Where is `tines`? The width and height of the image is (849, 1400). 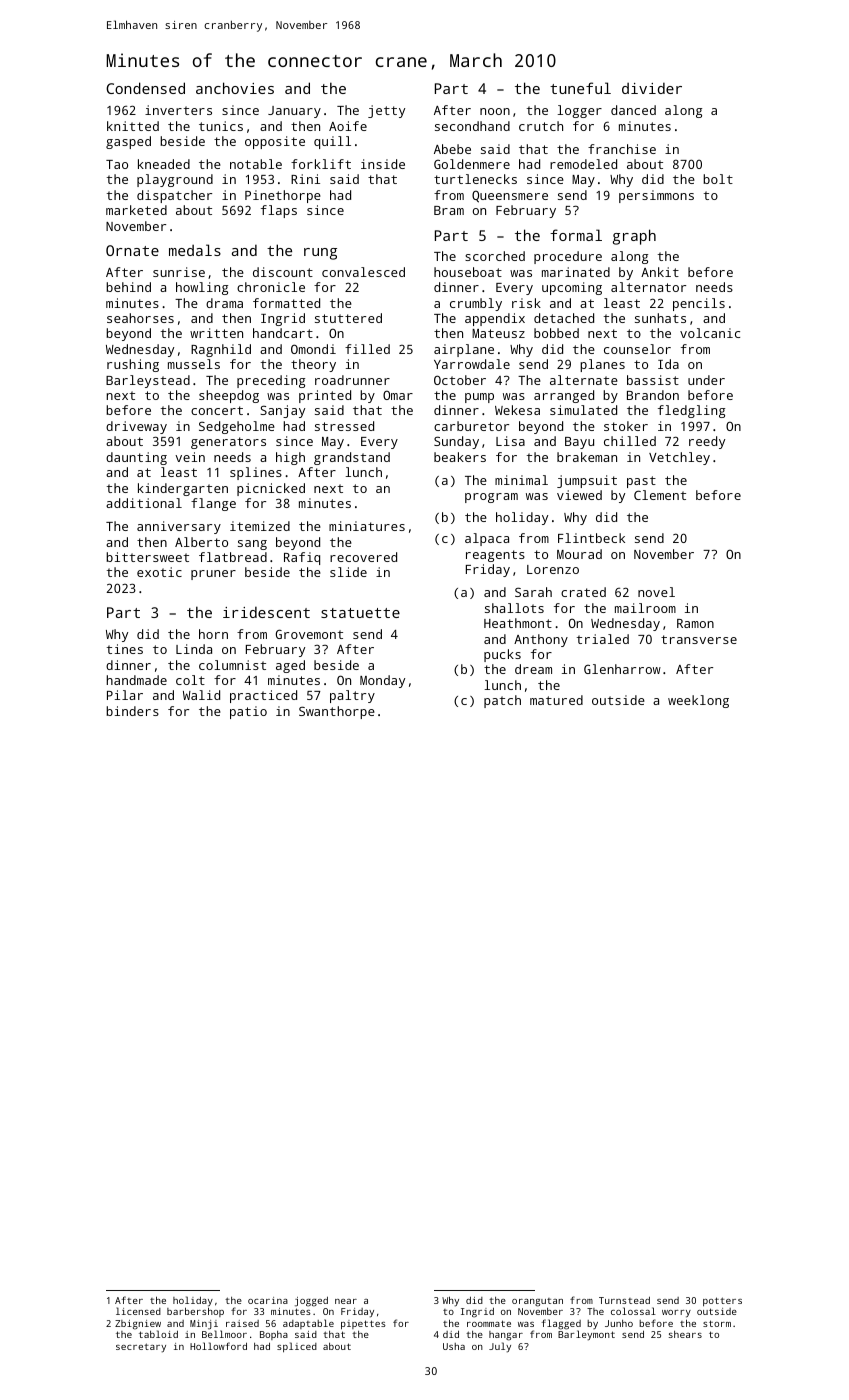 tines is located at coordinates (124, 649).
